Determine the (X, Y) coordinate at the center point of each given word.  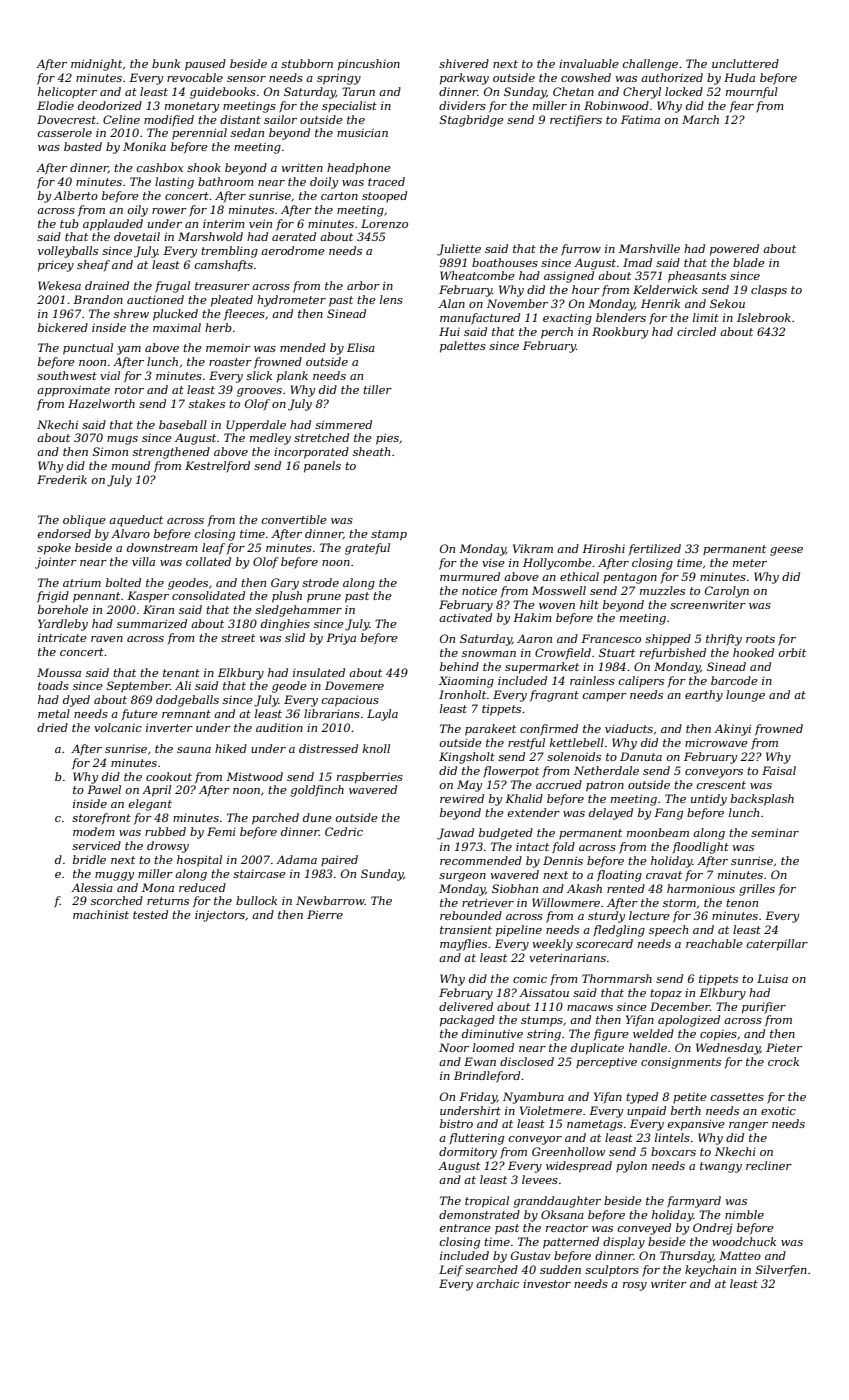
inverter (169, 728)
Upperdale (256, 426)
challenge (650, 65)
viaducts (629, 728)
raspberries (370, 778)
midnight (96, 65)
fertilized (654, 550)
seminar (775, 832)
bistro (456, 1123)
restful (526, 744)
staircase (259, 873)
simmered (343, 424)
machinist (101, 914)
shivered (464, 63)
